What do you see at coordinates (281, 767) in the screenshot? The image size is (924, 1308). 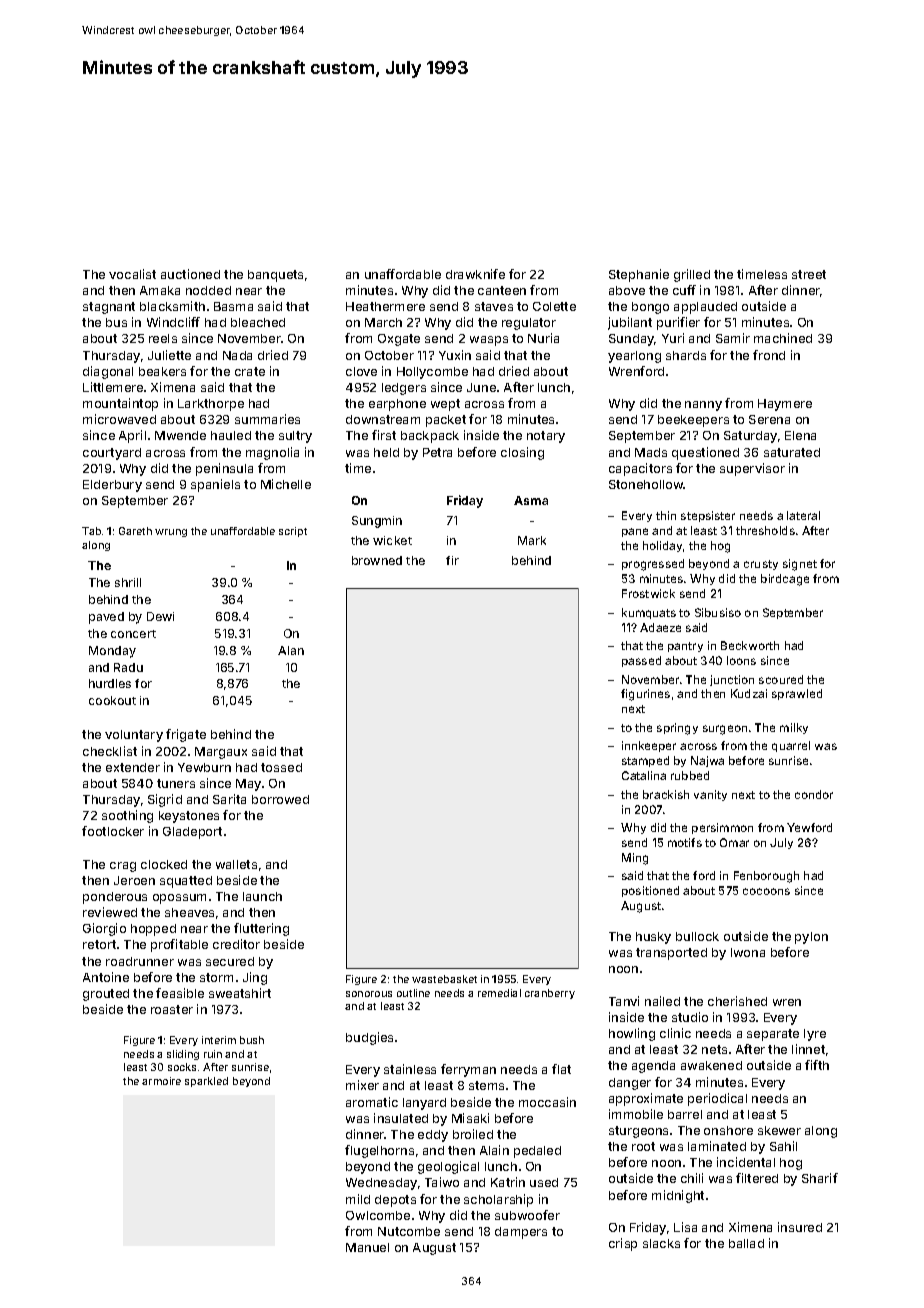 I see `tossed` at bounding box center [281, 767].
